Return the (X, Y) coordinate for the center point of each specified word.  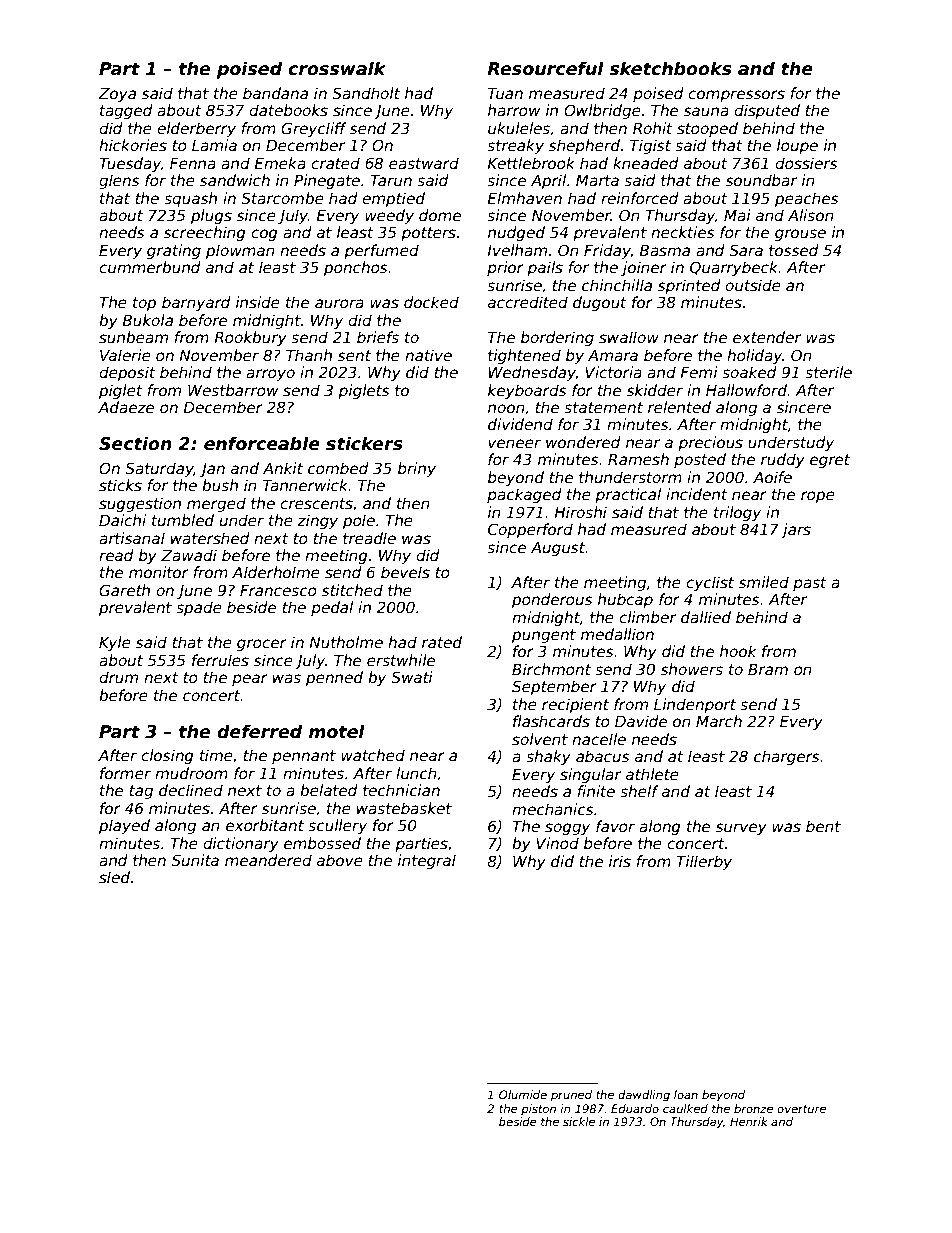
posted (700, 460)
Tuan (505, 93)
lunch (416, 773)
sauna (706, 111)
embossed (322, 843)
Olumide (523, 1094)
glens (119, 181)
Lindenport (695, 705)
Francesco (278, 590)
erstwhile (401, 660)
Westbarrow (233, 390)
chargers (786, 757)
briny (417, 469)
